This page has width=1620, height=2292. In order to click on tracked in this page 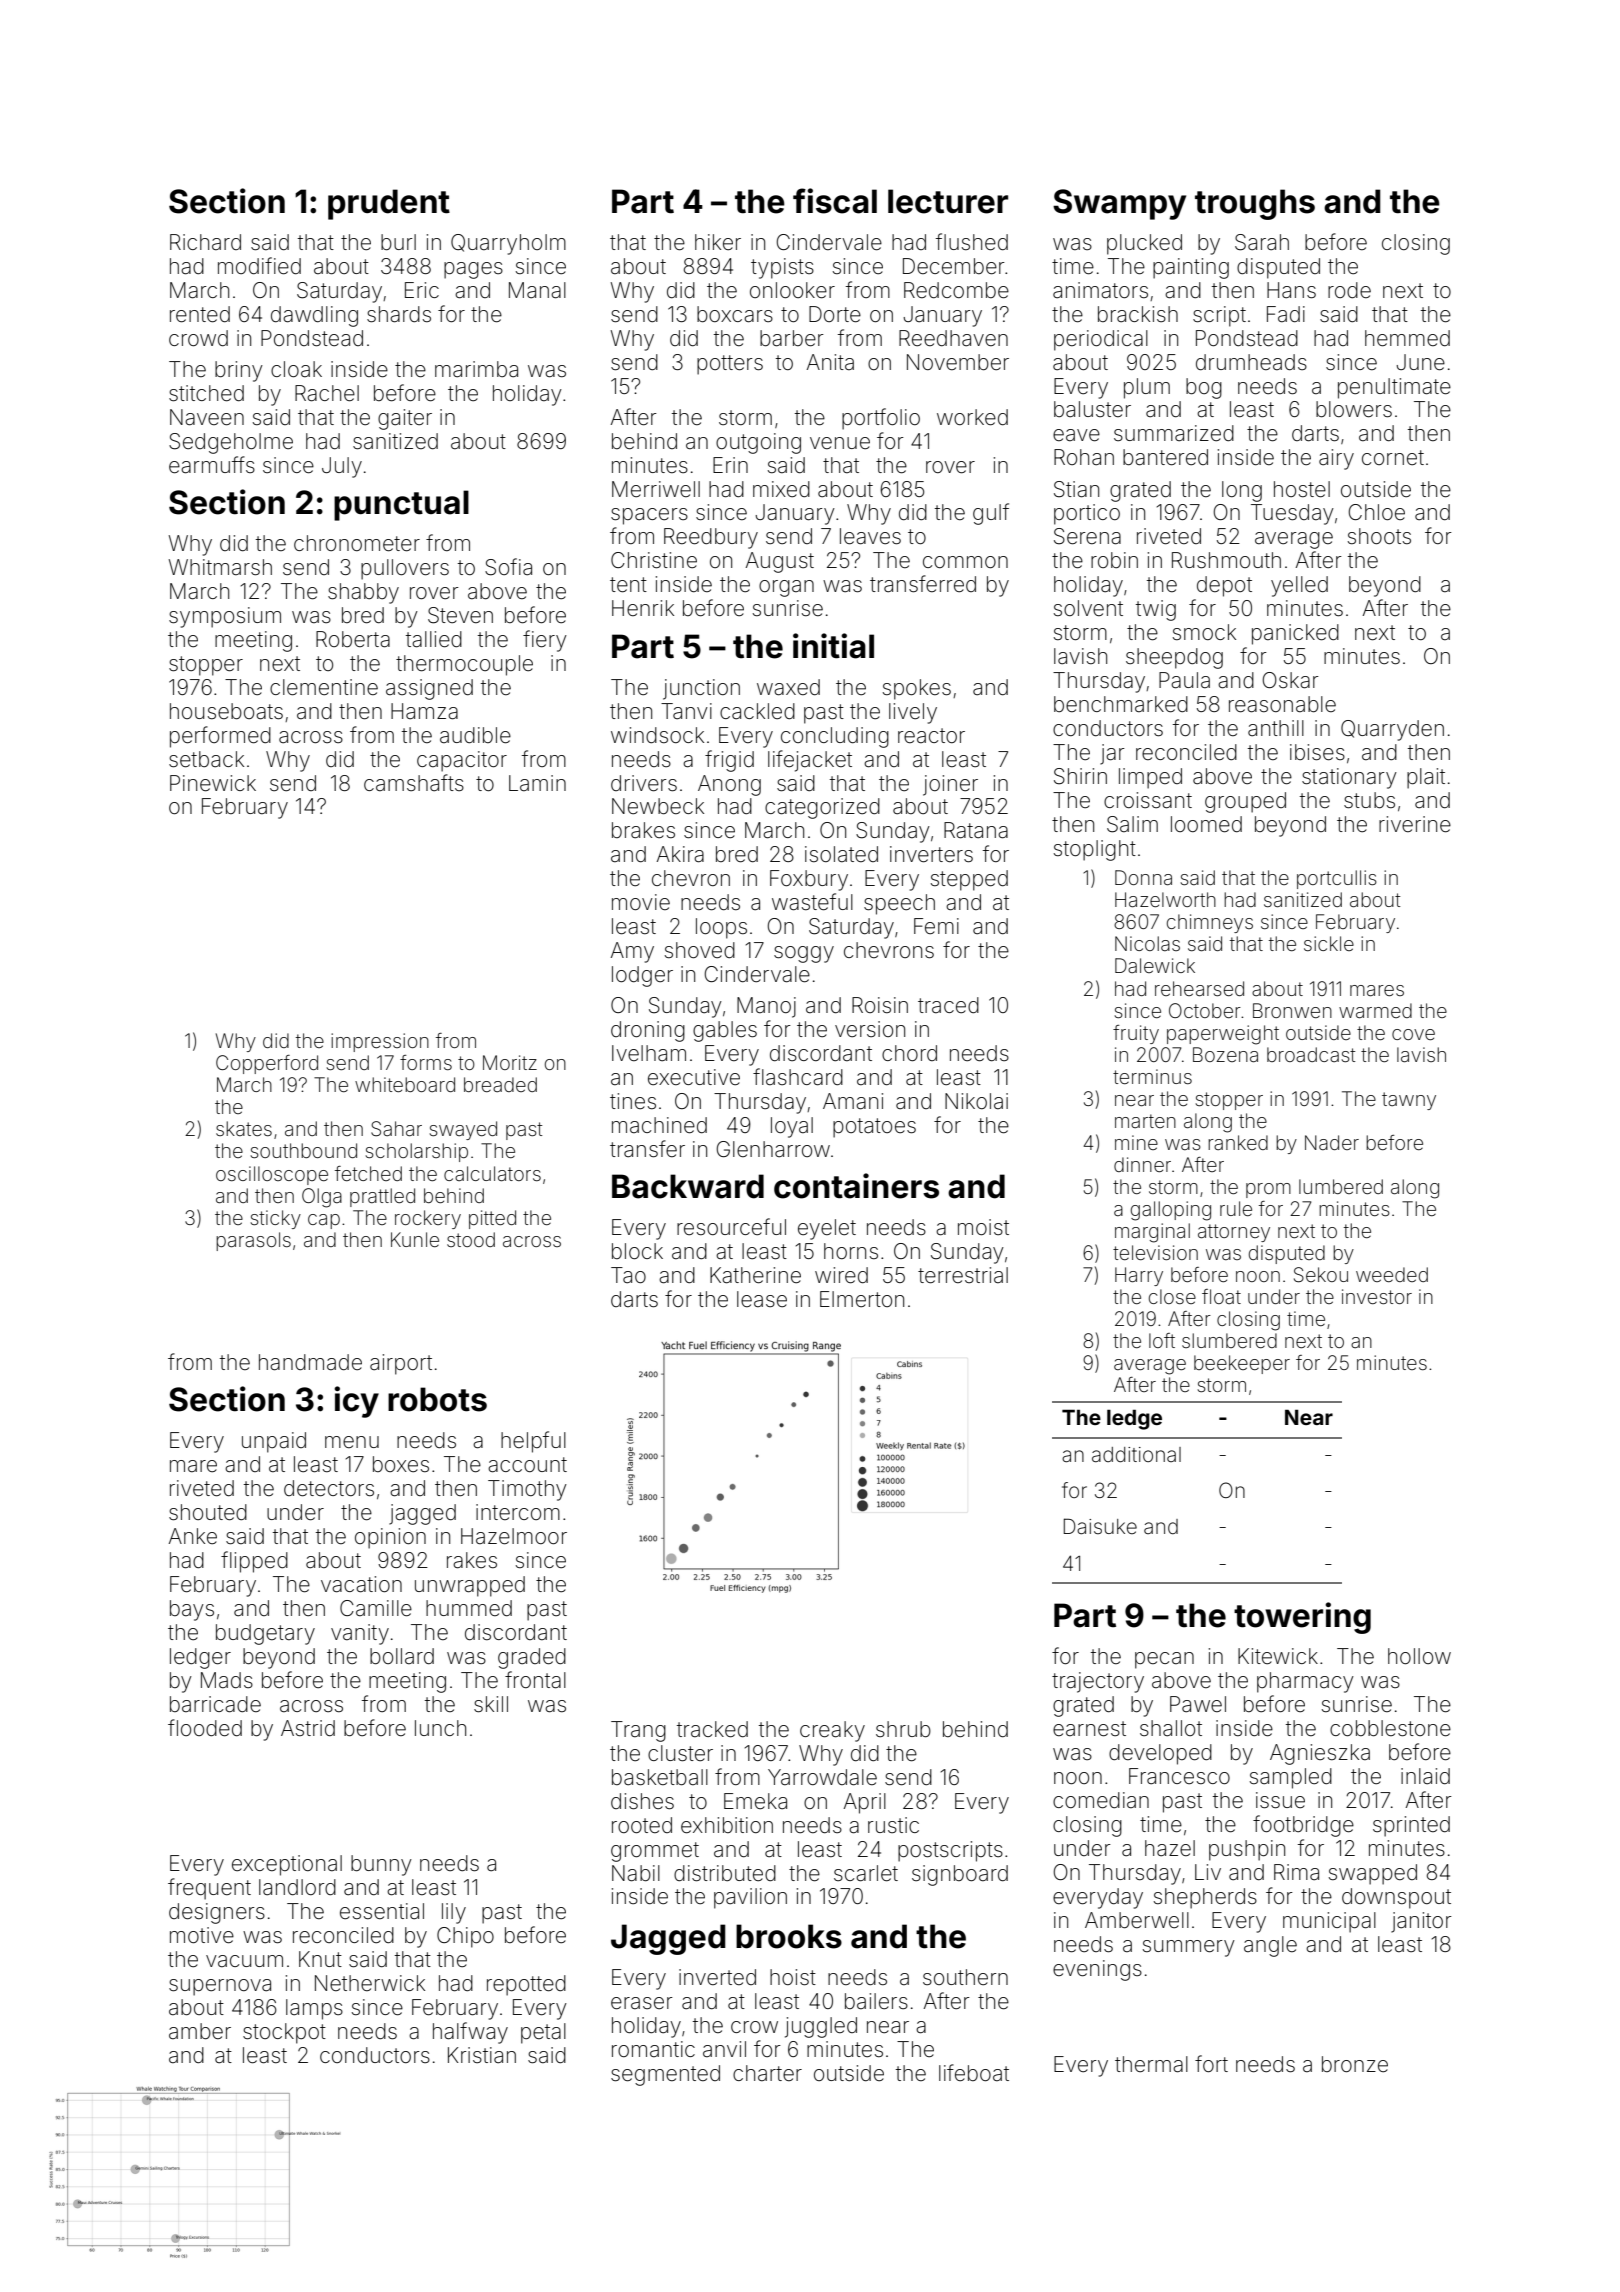, I will do `click(712, 1729)`.
